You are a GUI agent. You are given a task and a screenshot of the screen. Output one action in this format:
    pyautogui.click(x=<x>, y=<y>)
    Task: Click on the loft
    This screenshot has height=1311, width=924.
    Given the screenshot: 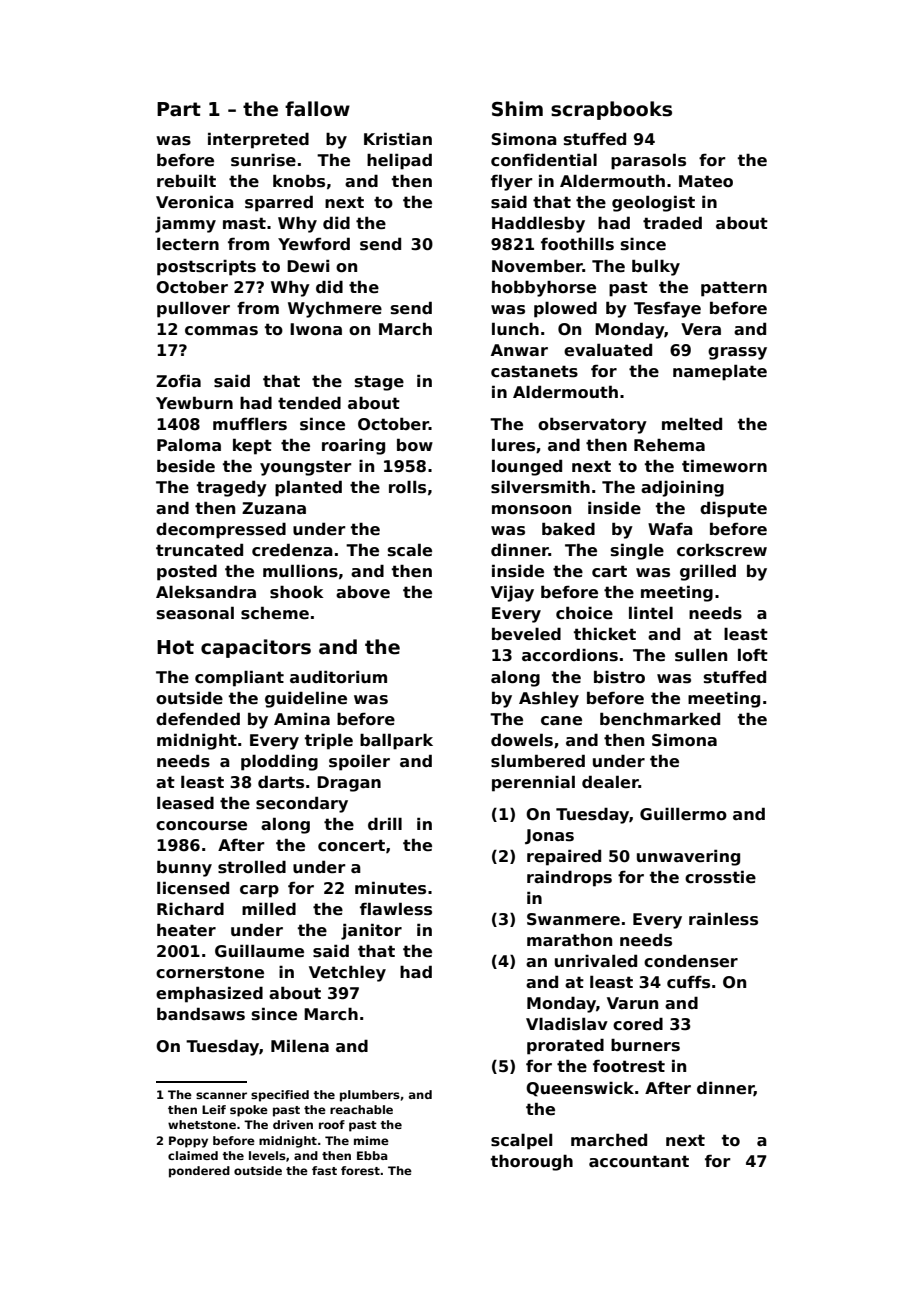 What is the action you would take?
    pyautogui.click(x=753, y=655)
